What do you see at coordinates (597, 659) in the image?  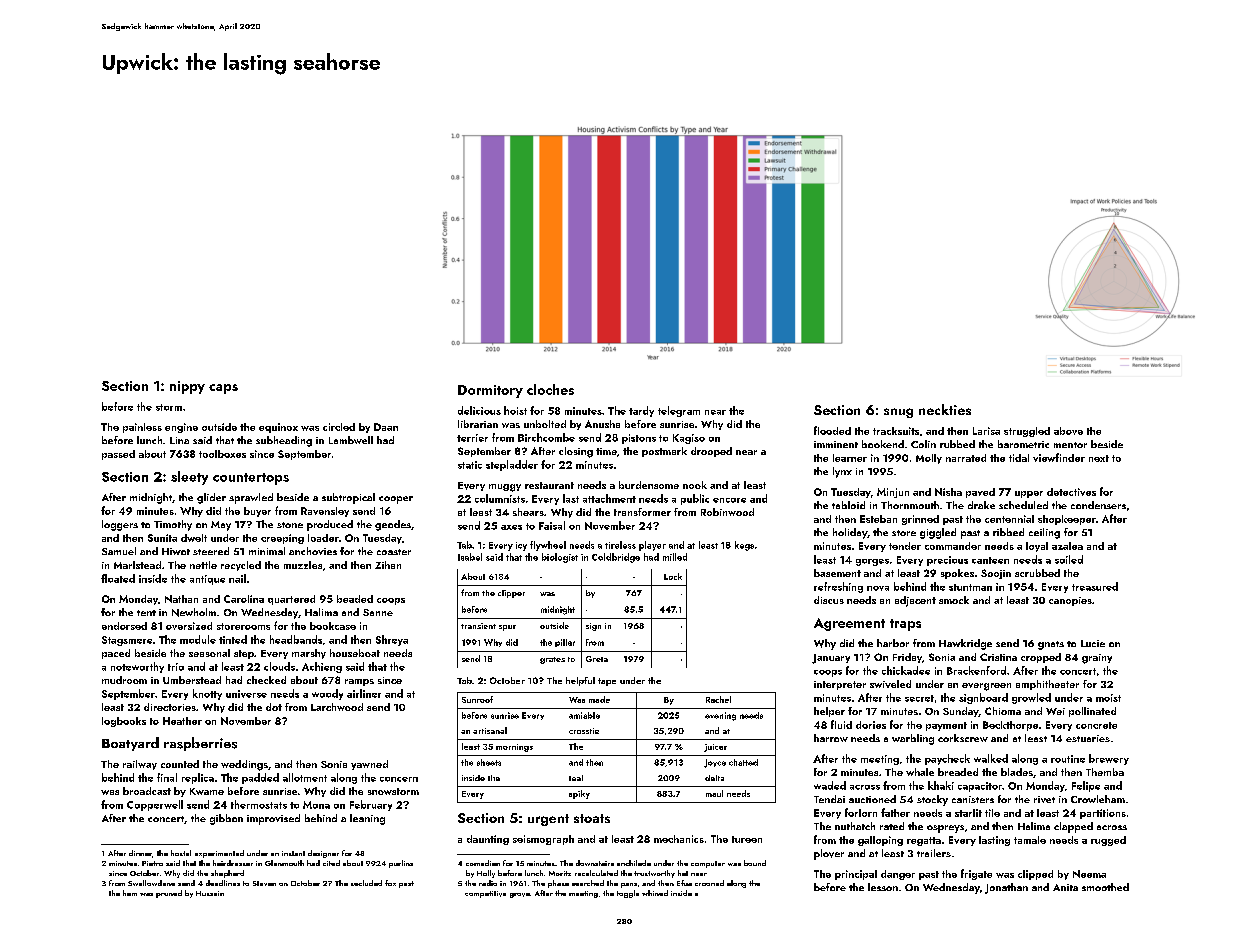 I see `Greta` at bounding box center [597, 659].
